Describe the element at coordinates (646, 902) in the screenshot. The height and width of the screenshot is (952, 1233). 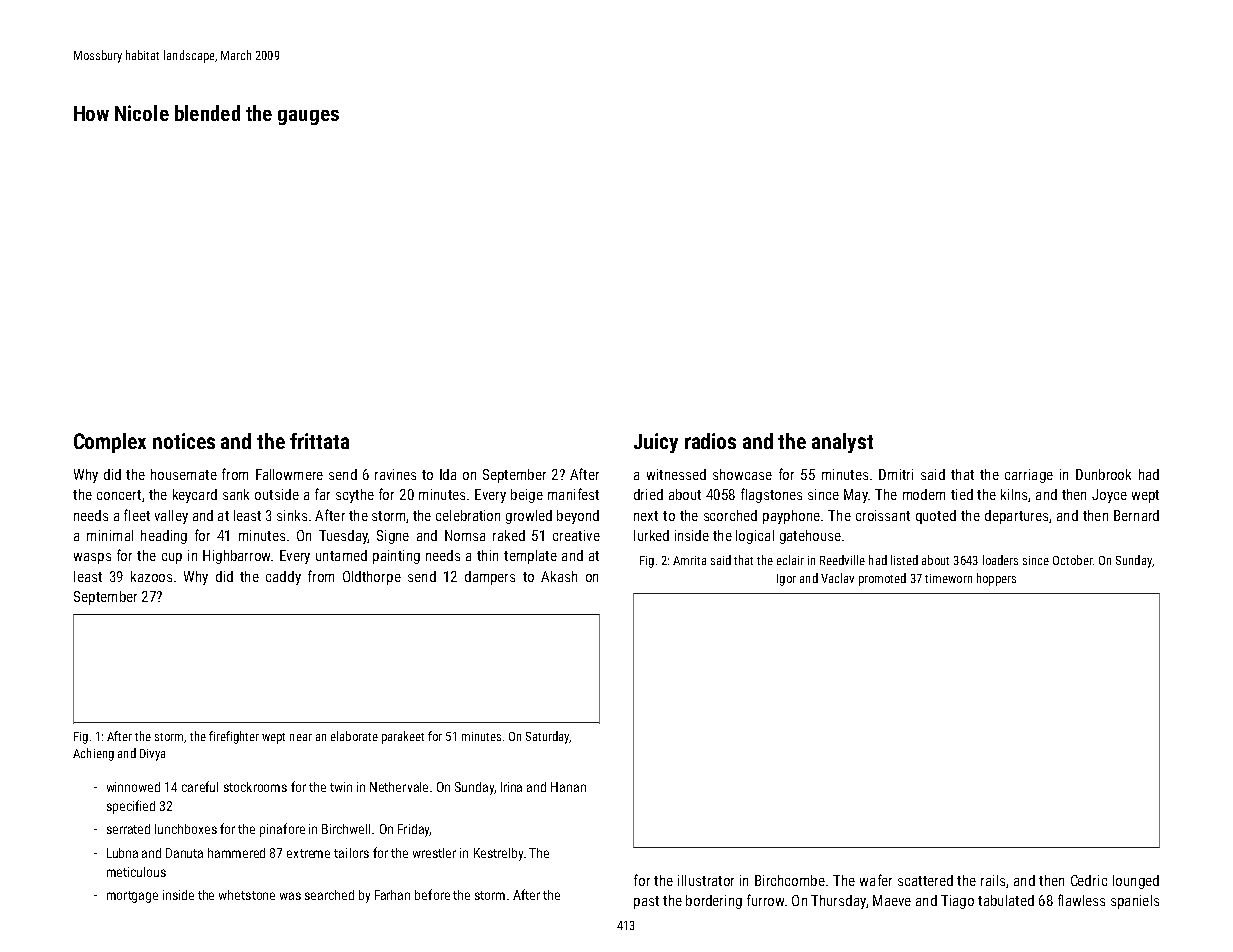
I see `past` at that location.
